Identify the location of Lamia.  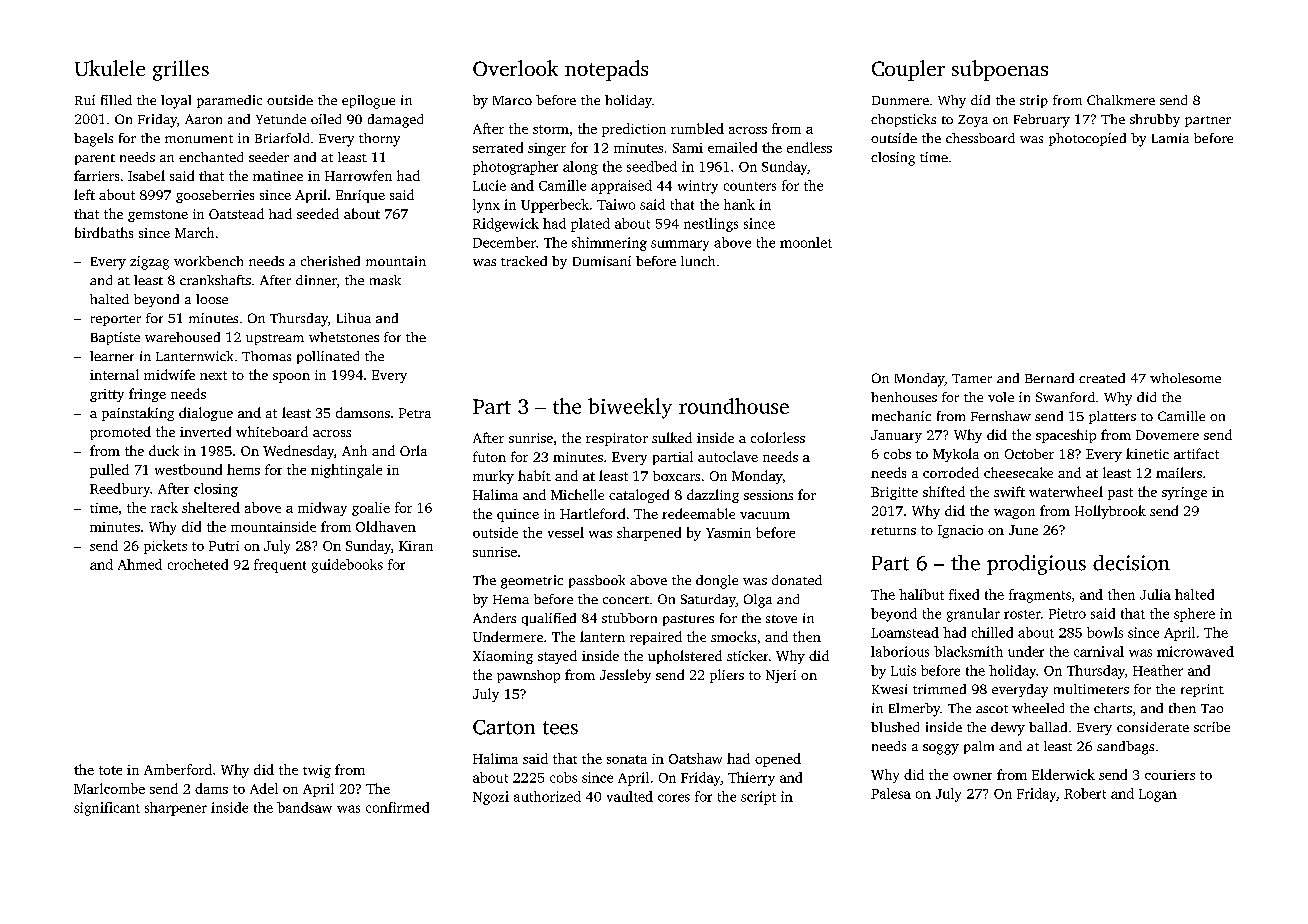
(1170, 138).
